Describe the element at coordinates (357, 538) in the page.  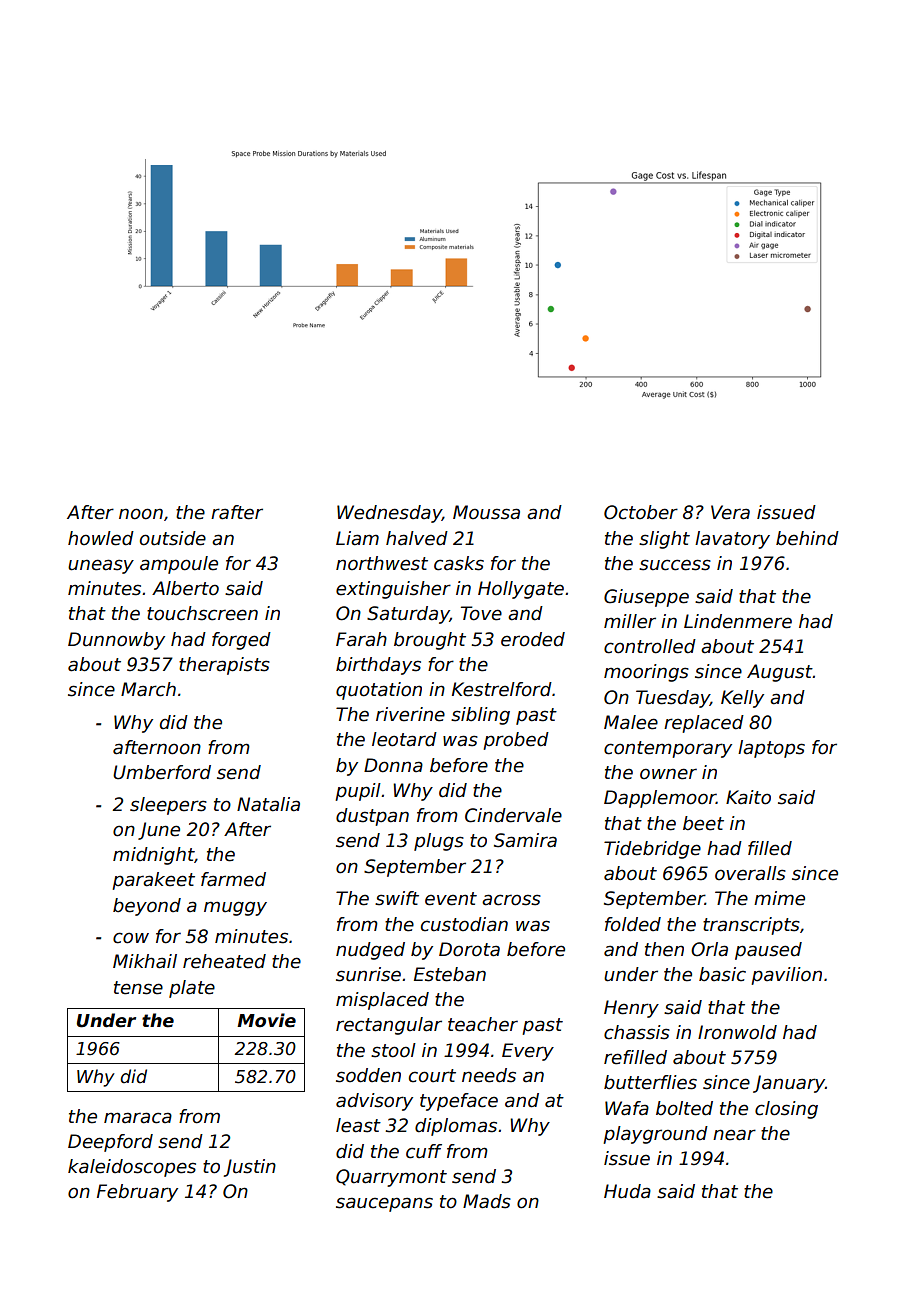
I see `Liam` at that location.
